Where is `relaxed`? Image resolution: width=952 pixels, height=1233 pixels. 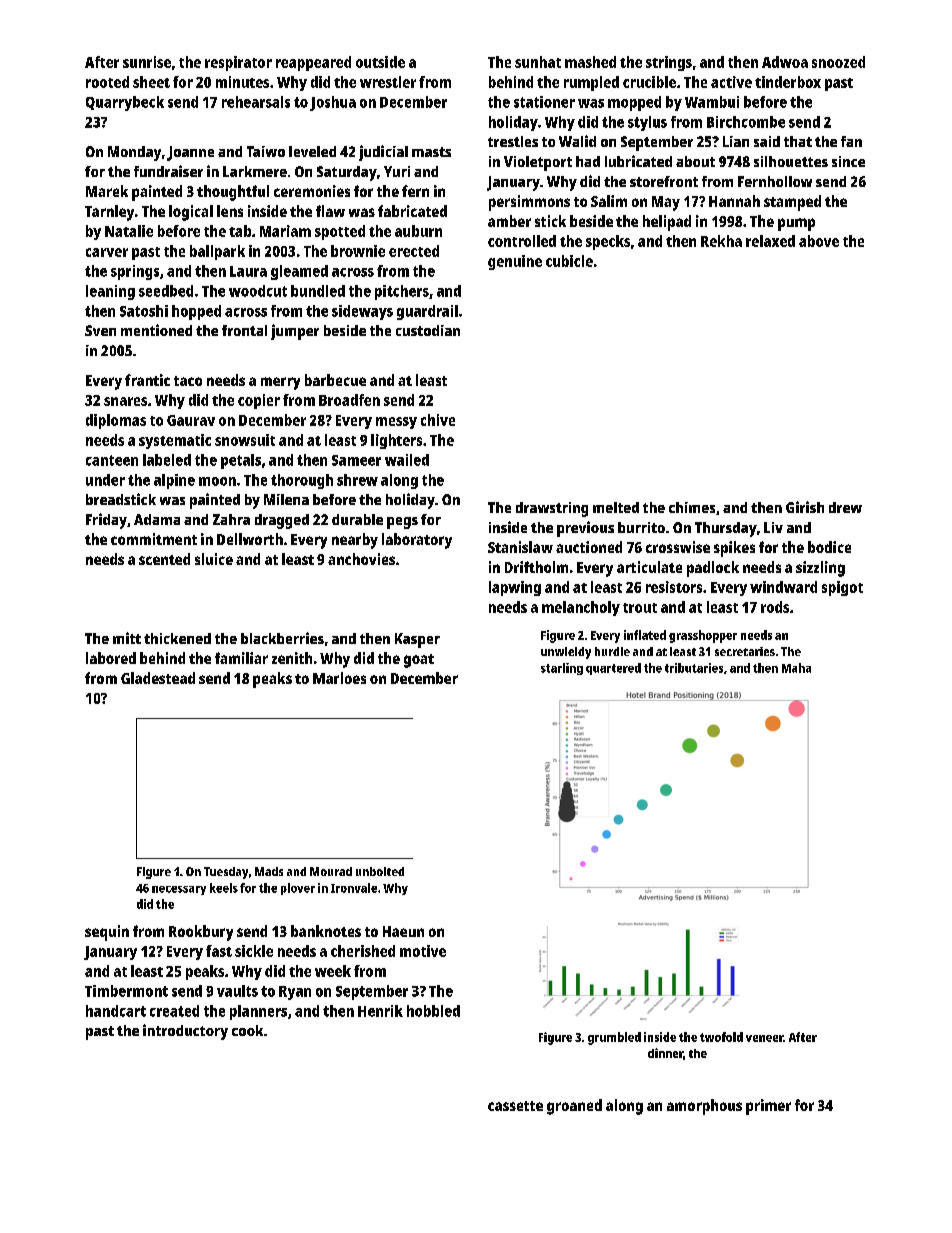 relaxed is located at coordinates (770, 241).
